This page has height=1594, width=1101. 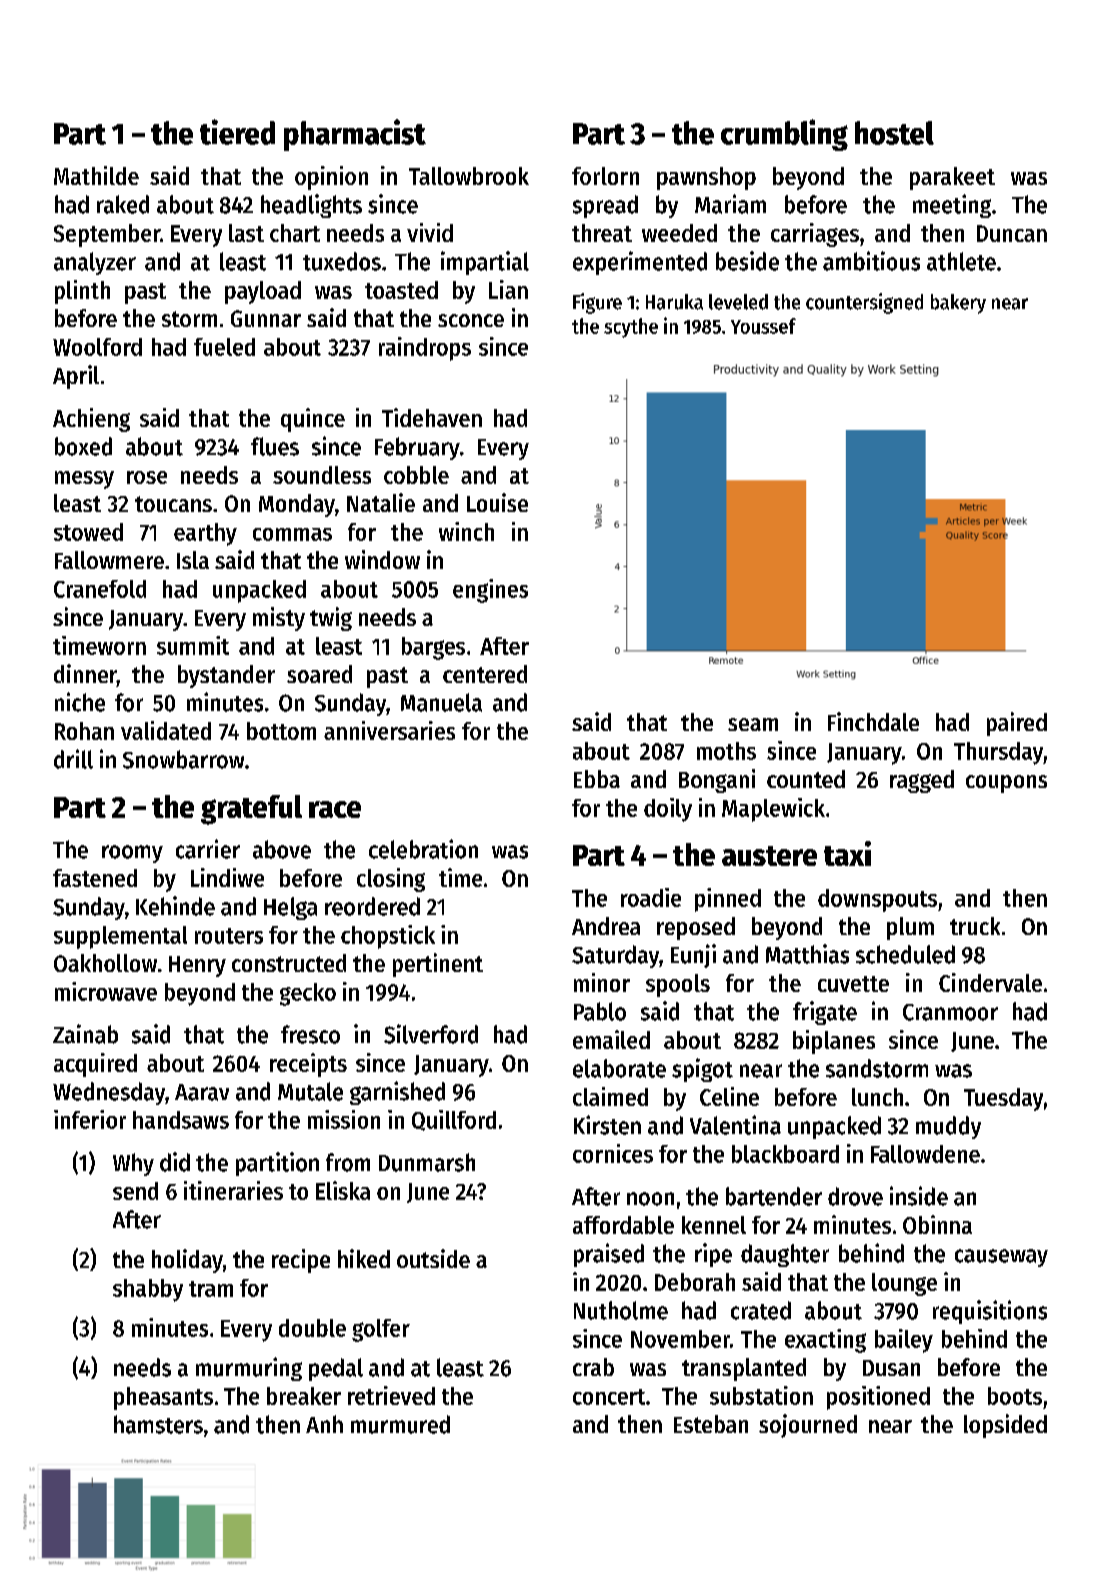 What do you see at coordinates (873, 721) in the page?
I see `Finchdale` at bounding box center [873, 721].
